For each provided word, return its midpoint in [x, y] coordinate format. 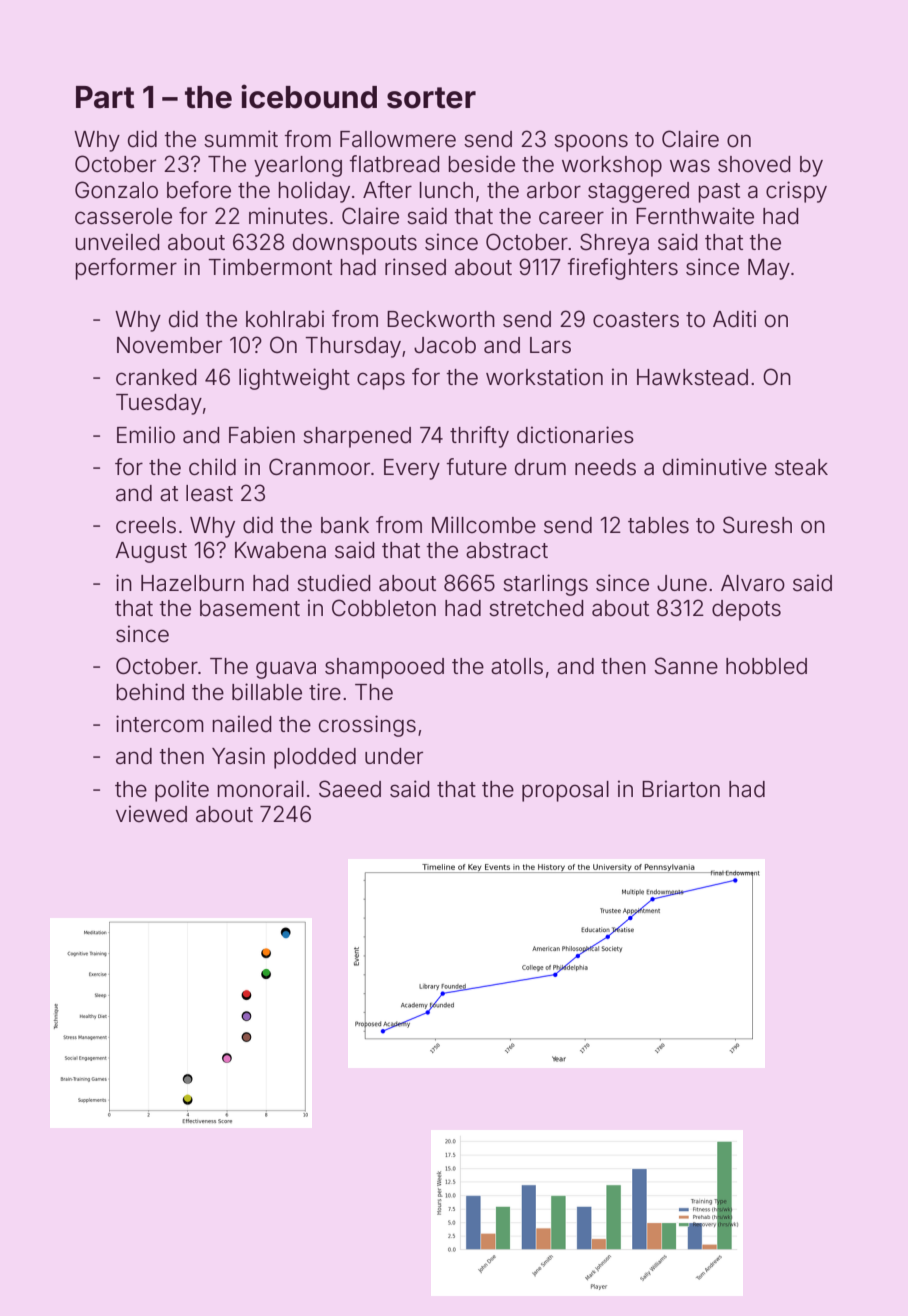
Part [105, 97]
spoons [591, 143]
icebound [309, 96]
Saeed [350, 789]
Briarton [681, 789]
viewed [151, 814]
